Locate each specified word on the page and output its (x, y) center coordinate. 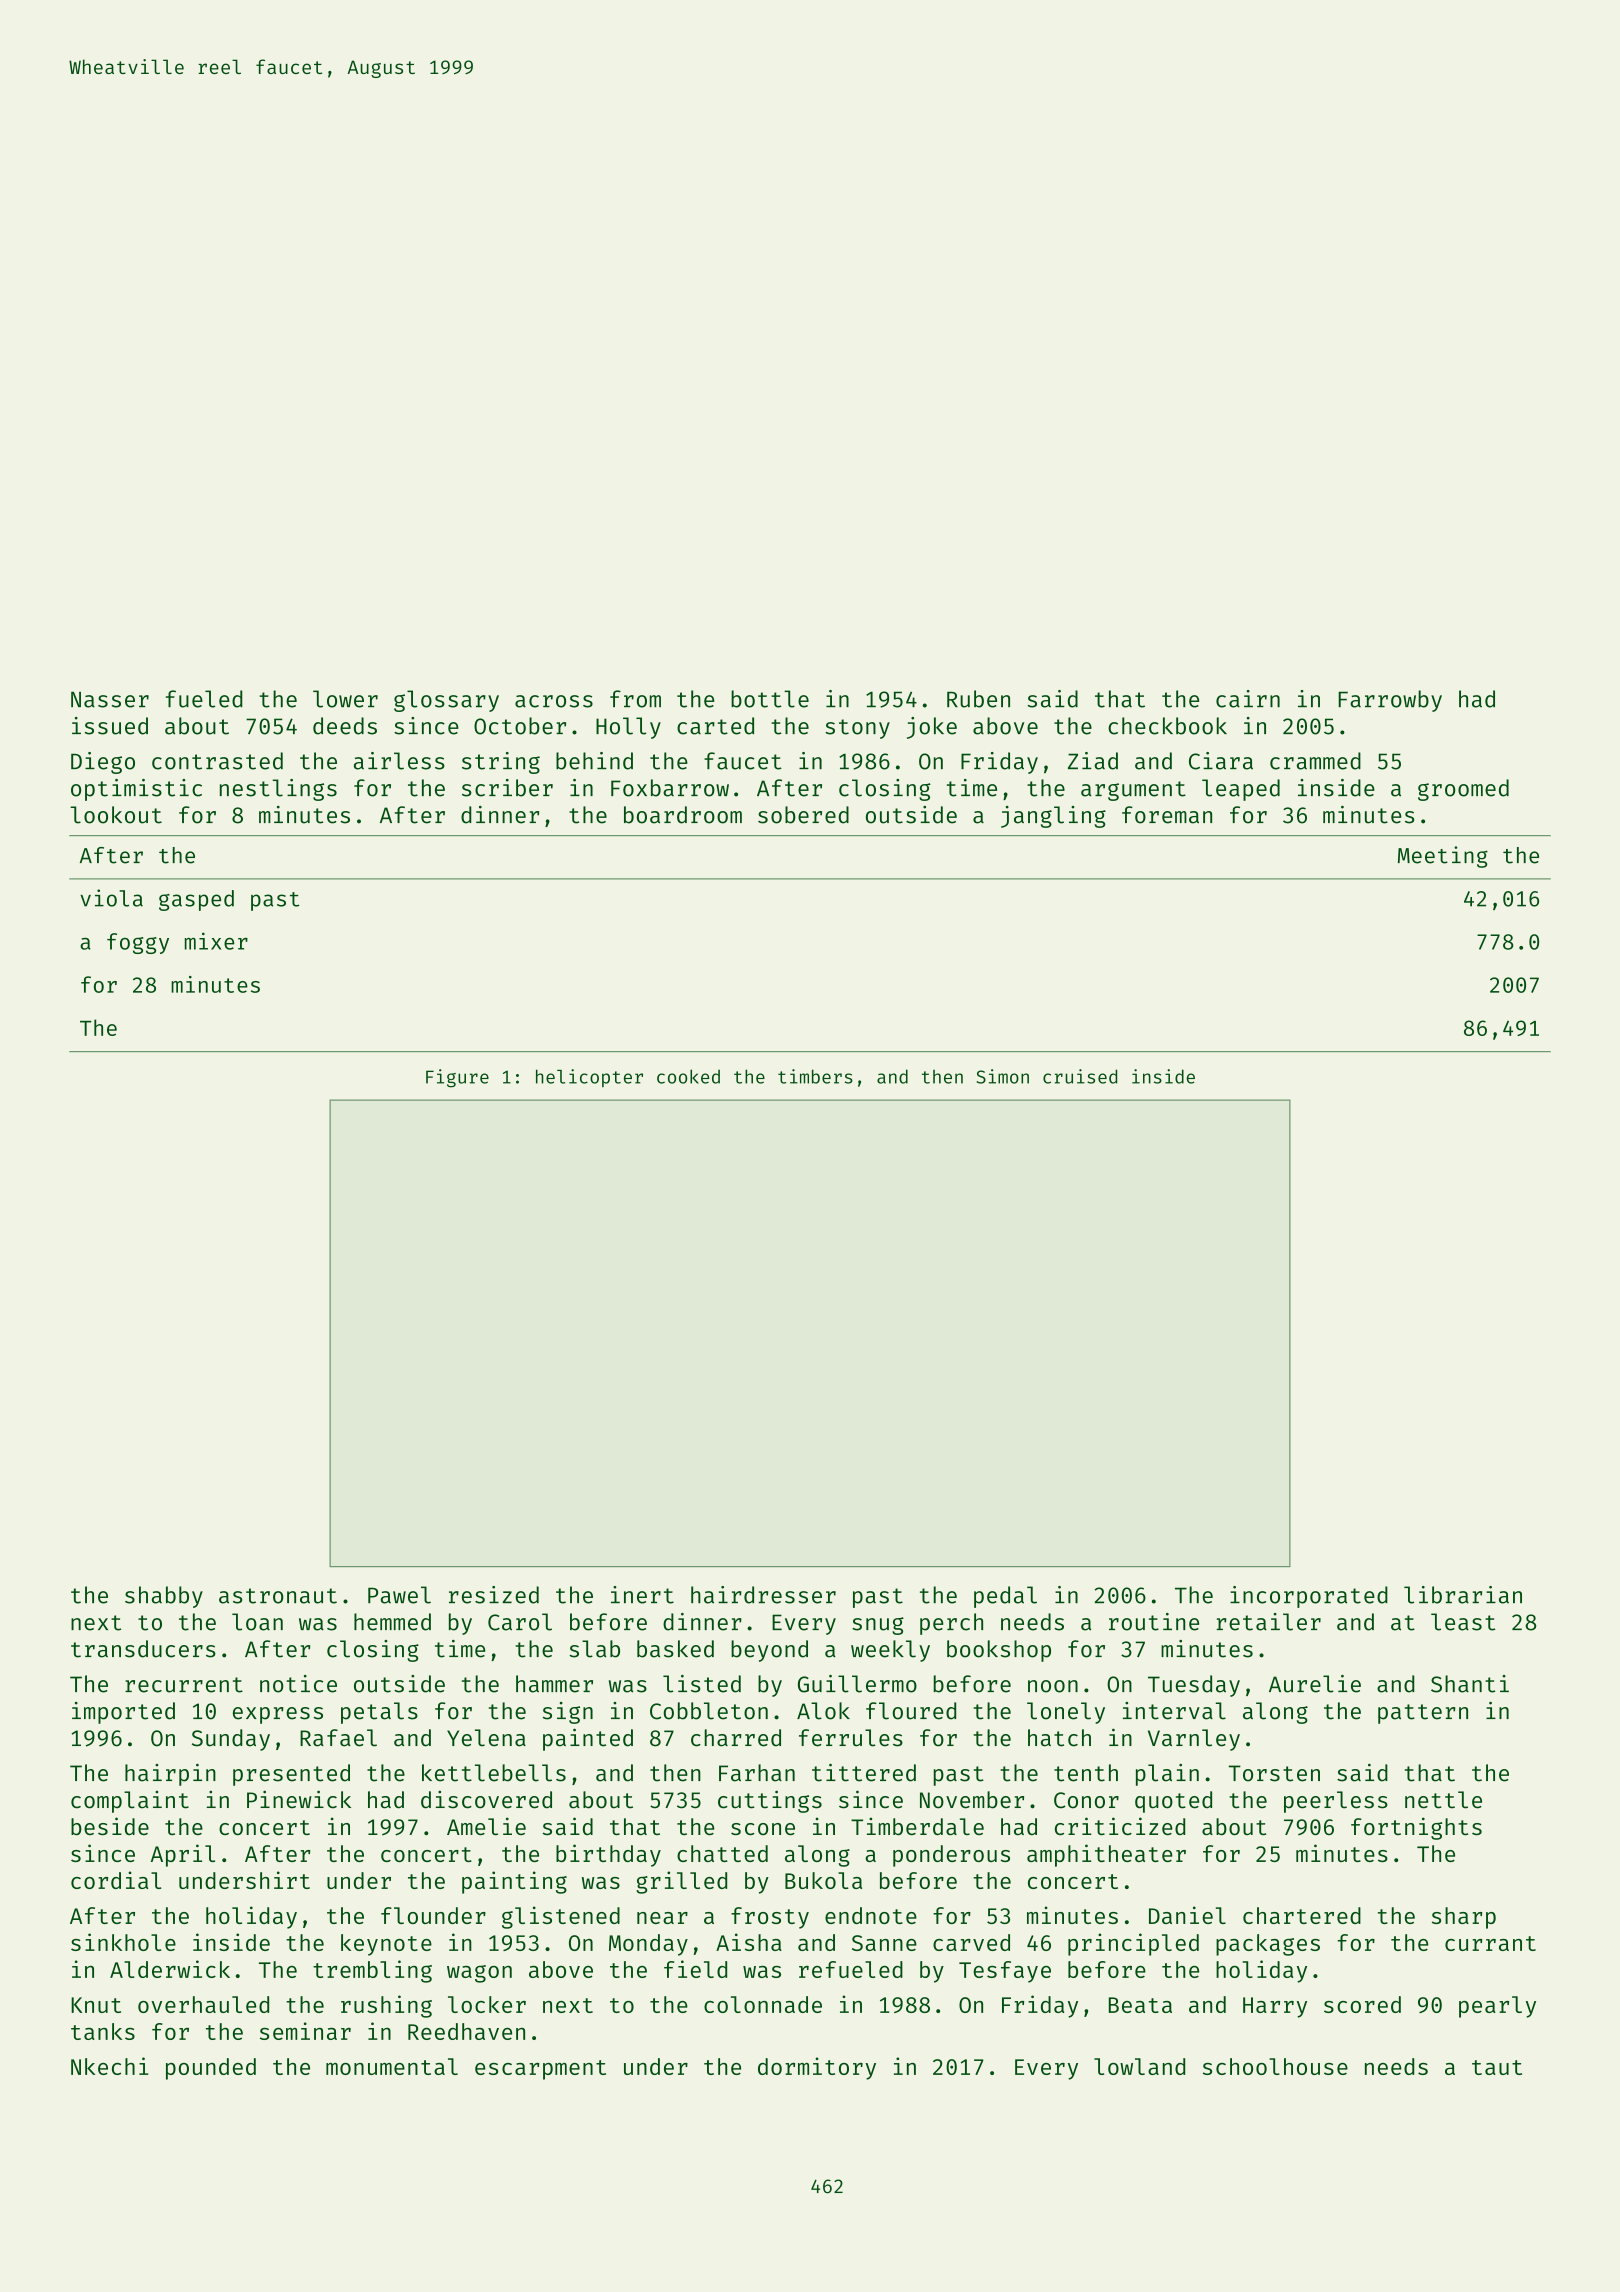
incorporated (1309, 1597)
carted (715, 726)
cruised (1080, 1076)
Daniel (1187, 1915)
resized (494, 1595)
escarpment (540, 2070)
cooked (688, 1076)
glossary (446, 701)
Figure (457, 1078)
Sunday (231, 1740)
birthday (608, 1855)
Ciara (1221, 761)
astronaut (278, 1596)
